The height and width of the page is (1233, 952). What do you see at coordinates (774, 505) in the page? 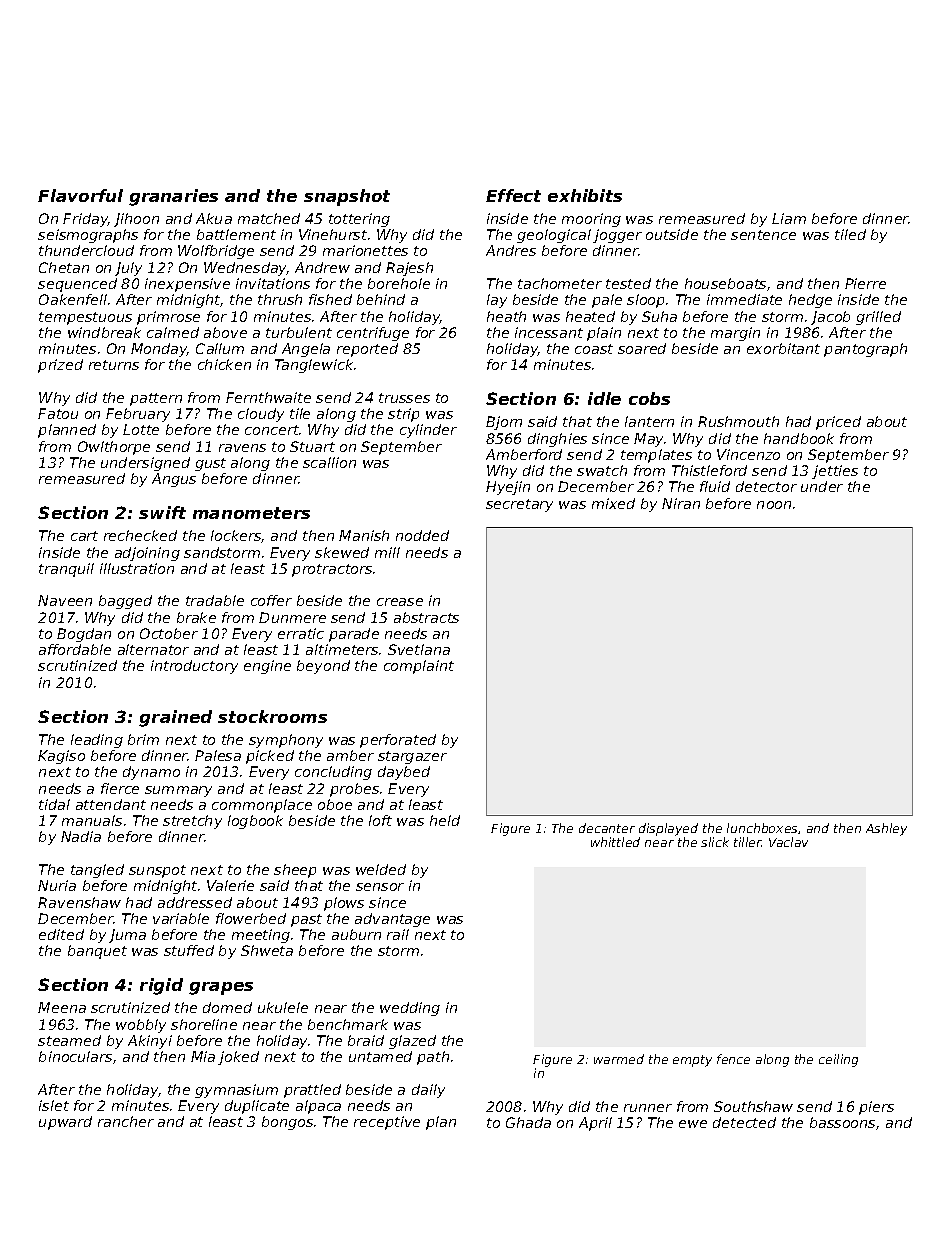
I see `noon` at bounding box center [774, 505].
